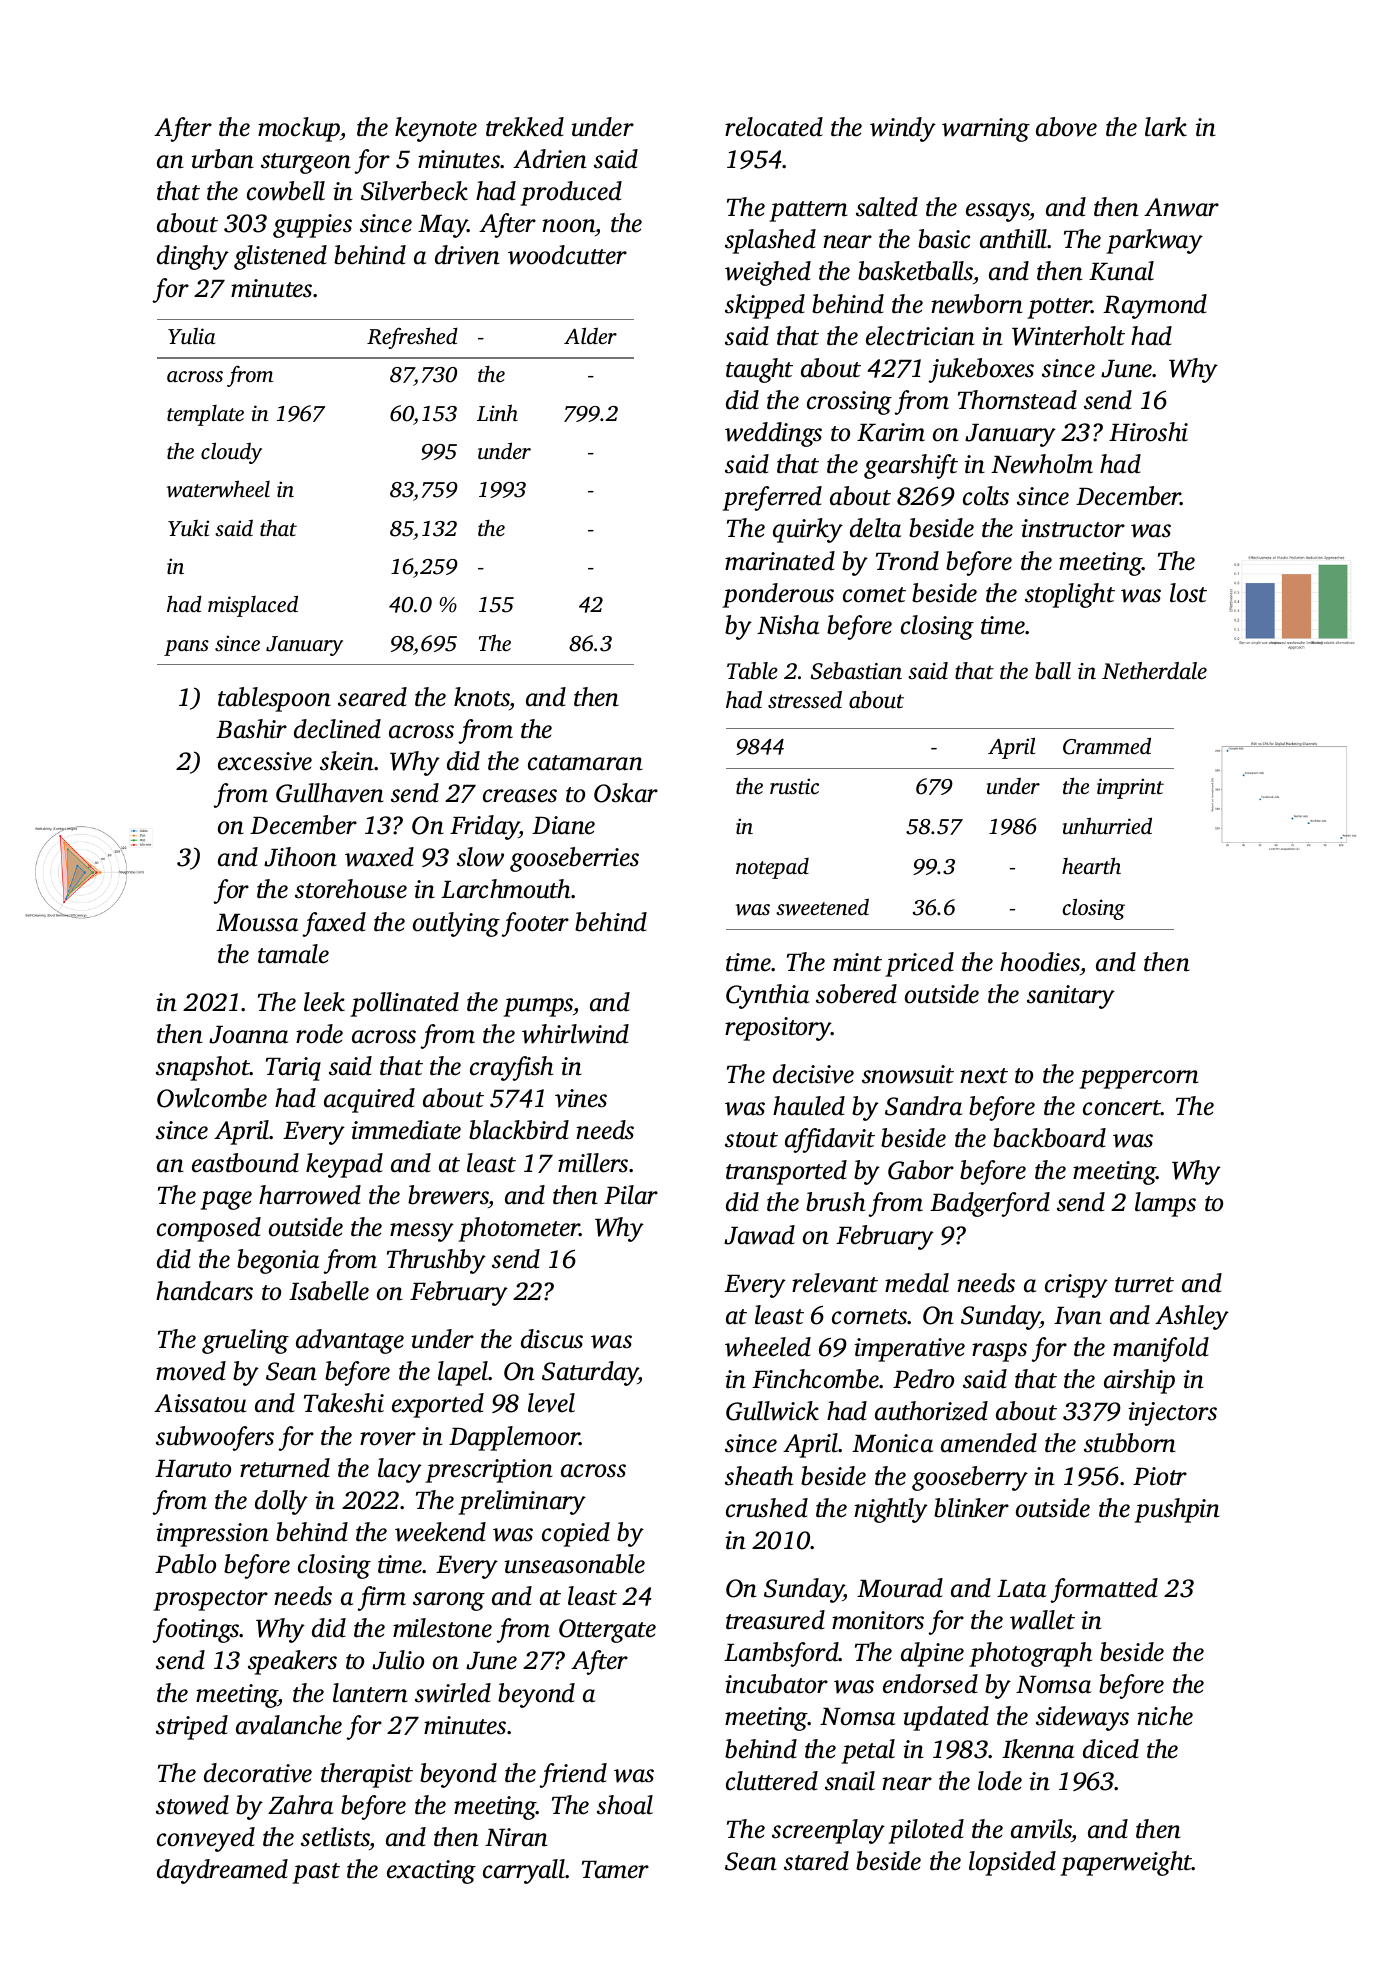 The image size is (1386, 1969). What do you see at coordinates (1073, 528) in the screenshot?
I see `instructor` at bounding box center [1073, 528].
